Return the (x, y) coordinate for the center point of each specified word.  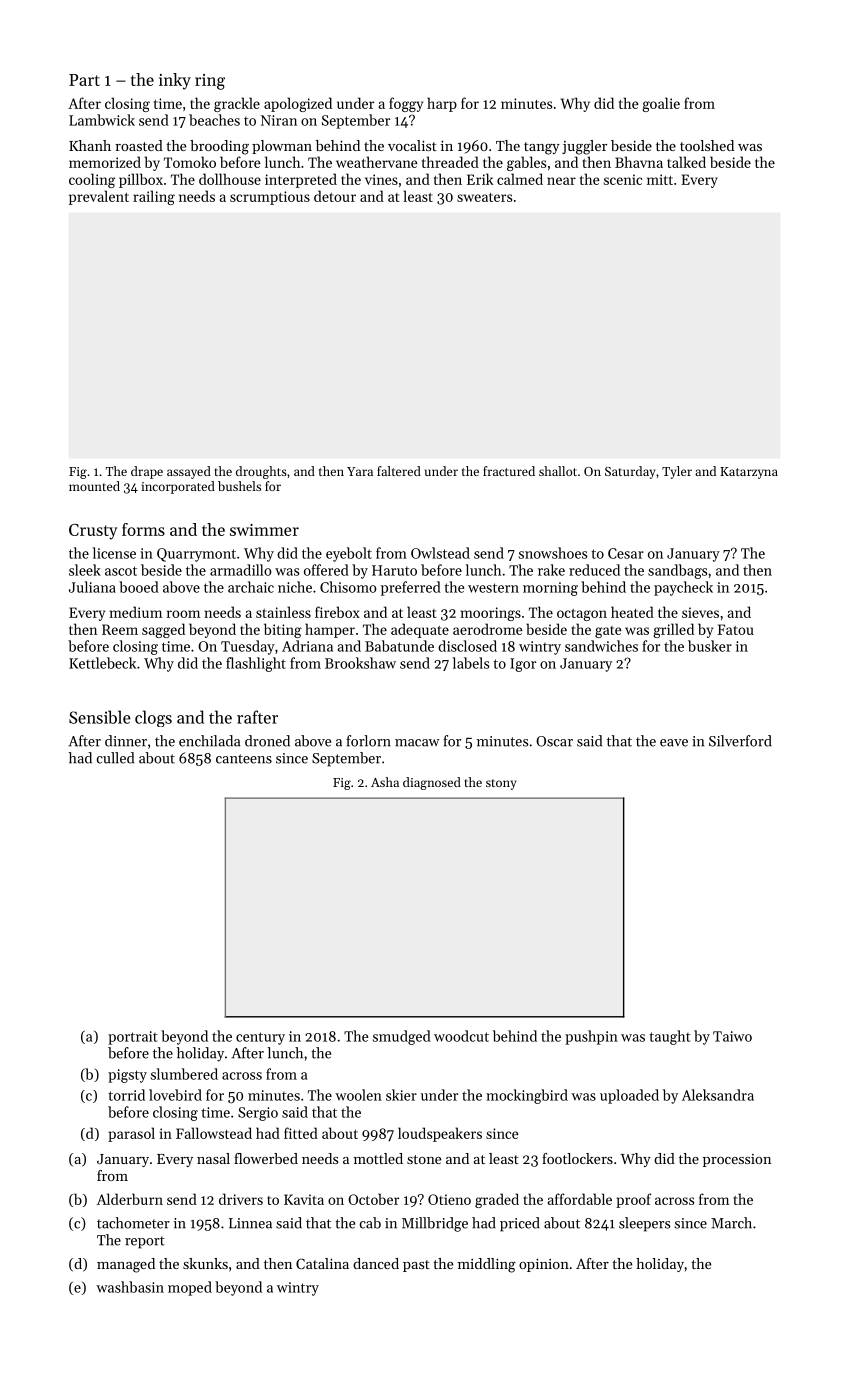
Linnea (250, 1223)
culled (115, 758)
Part (84, 80)
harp (442, 104)
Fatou (735, 629)
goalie (661, 104)
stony (501, 784)
